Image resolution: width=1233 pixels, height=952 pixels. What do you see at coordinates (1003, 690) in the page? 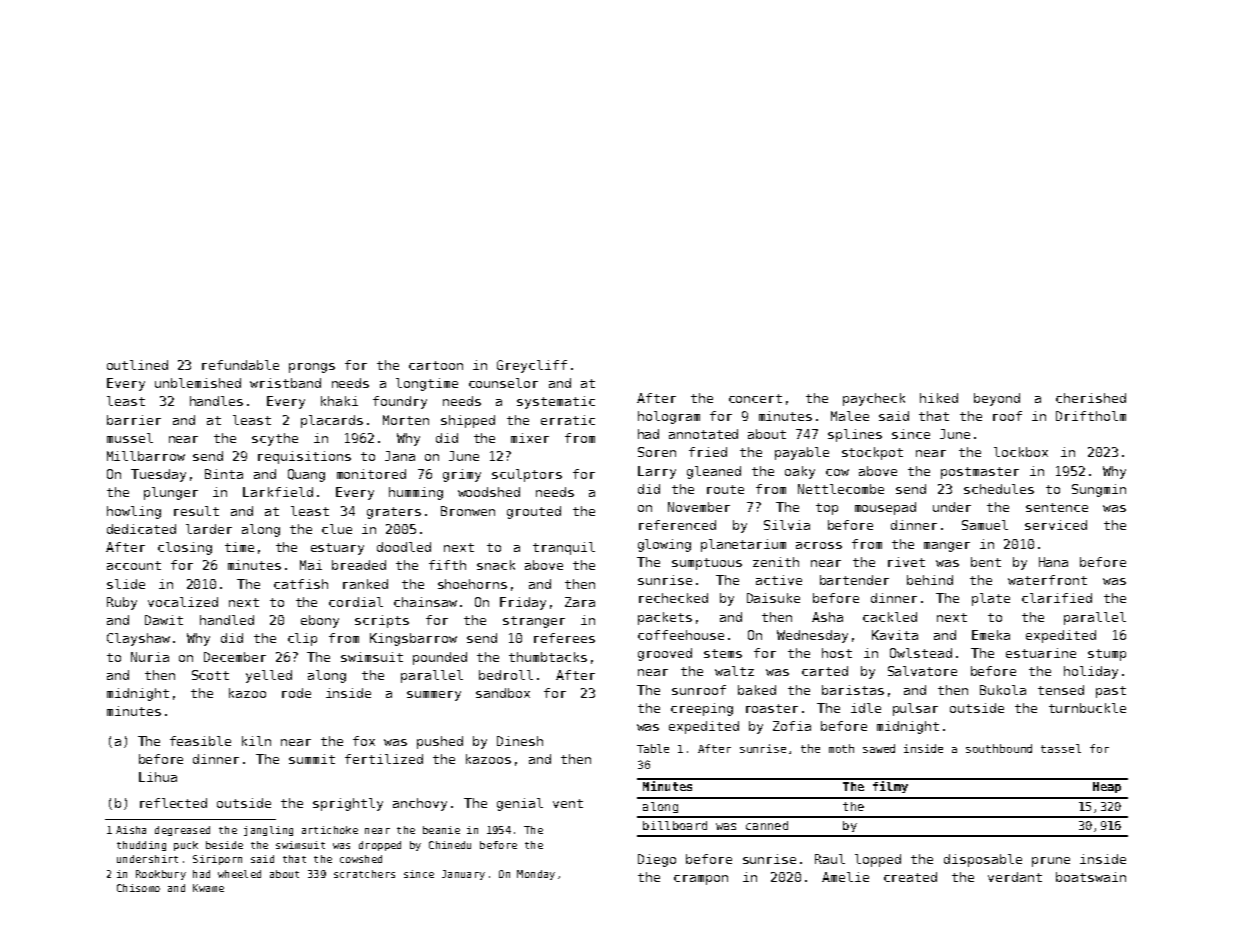
I see `Bukola` at bounding box center [1003, 690].
